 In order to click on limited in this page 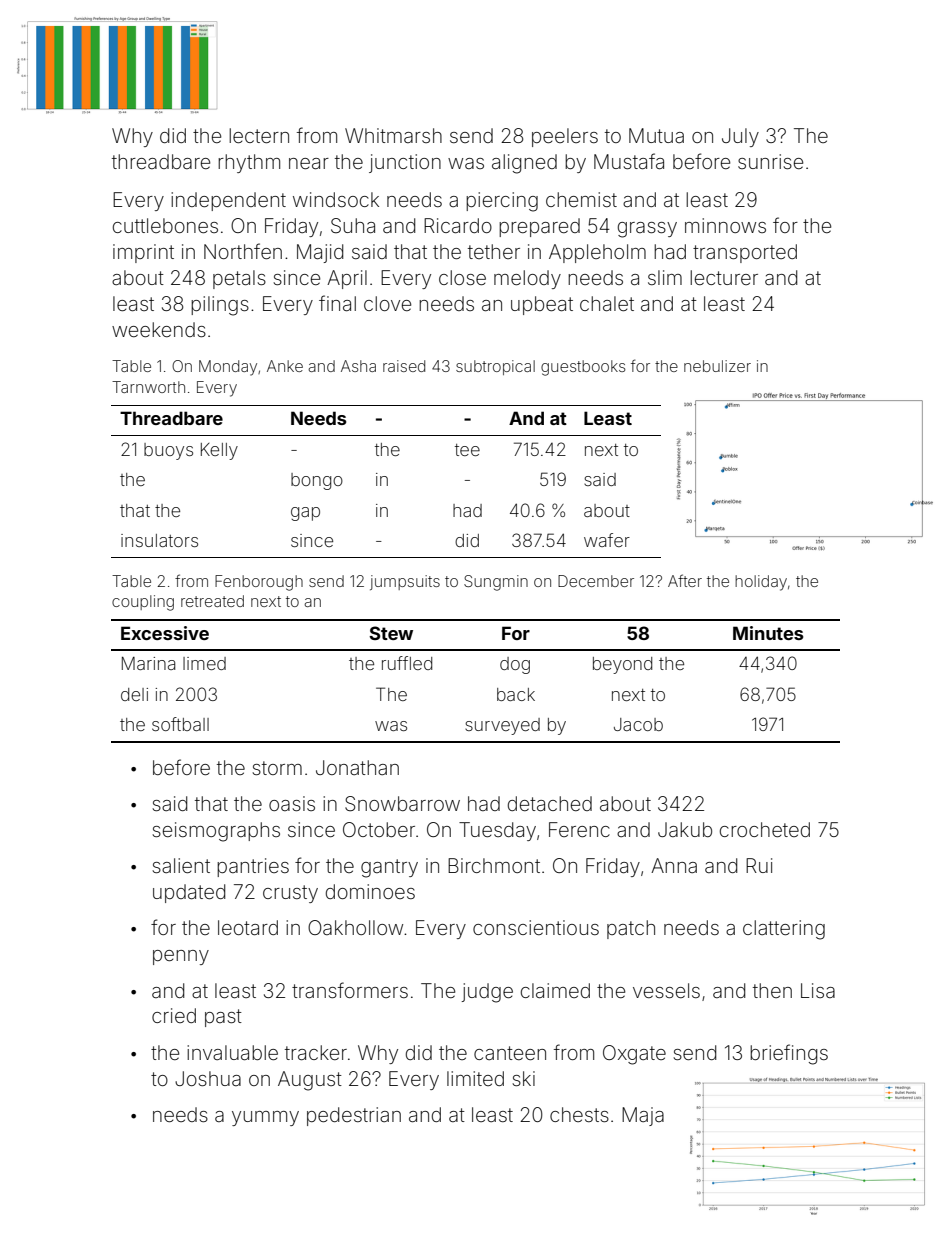, I will do `click(475, 1078)`.
